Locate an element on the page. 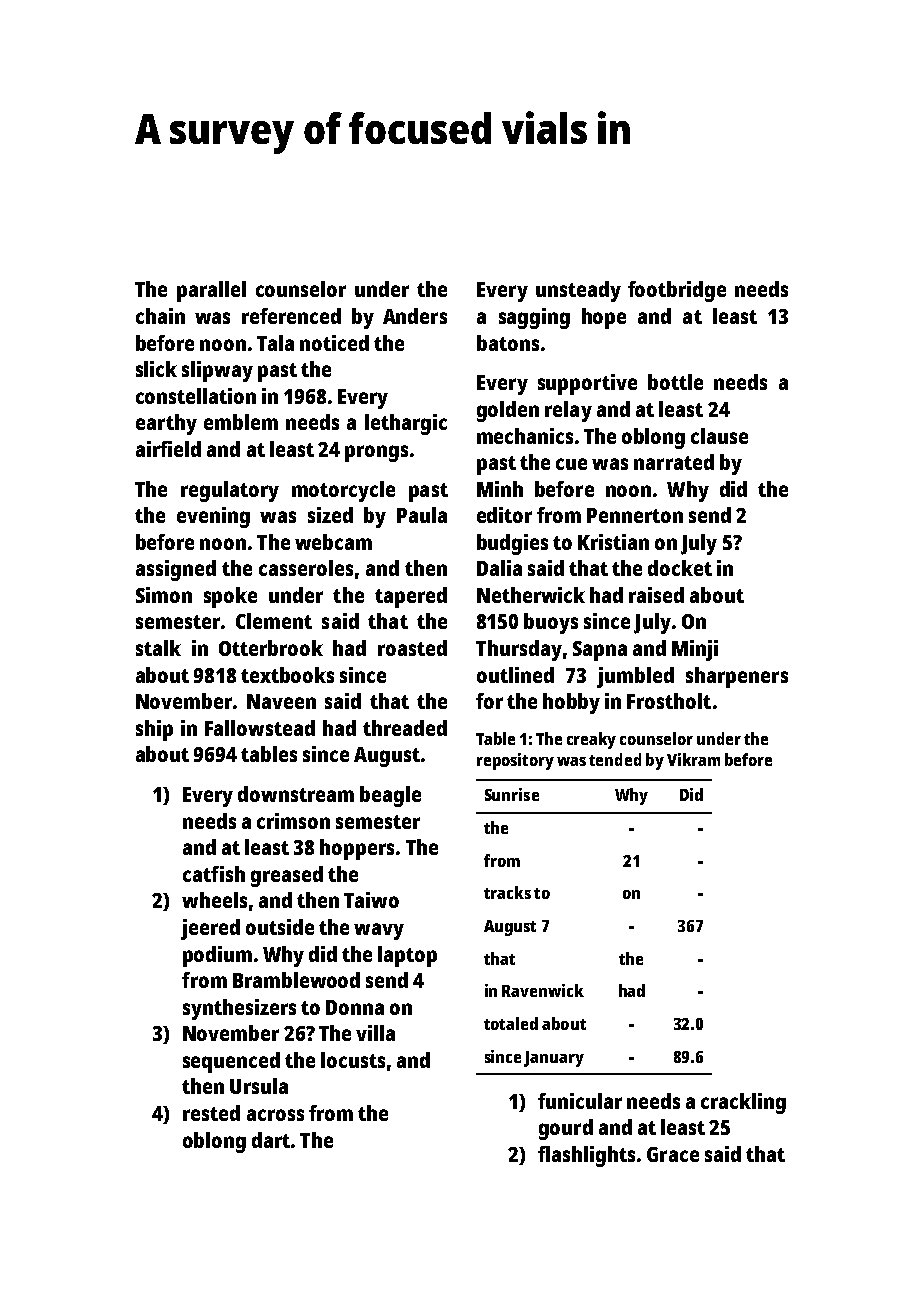  tapered is located at coordinates (411, 597).
